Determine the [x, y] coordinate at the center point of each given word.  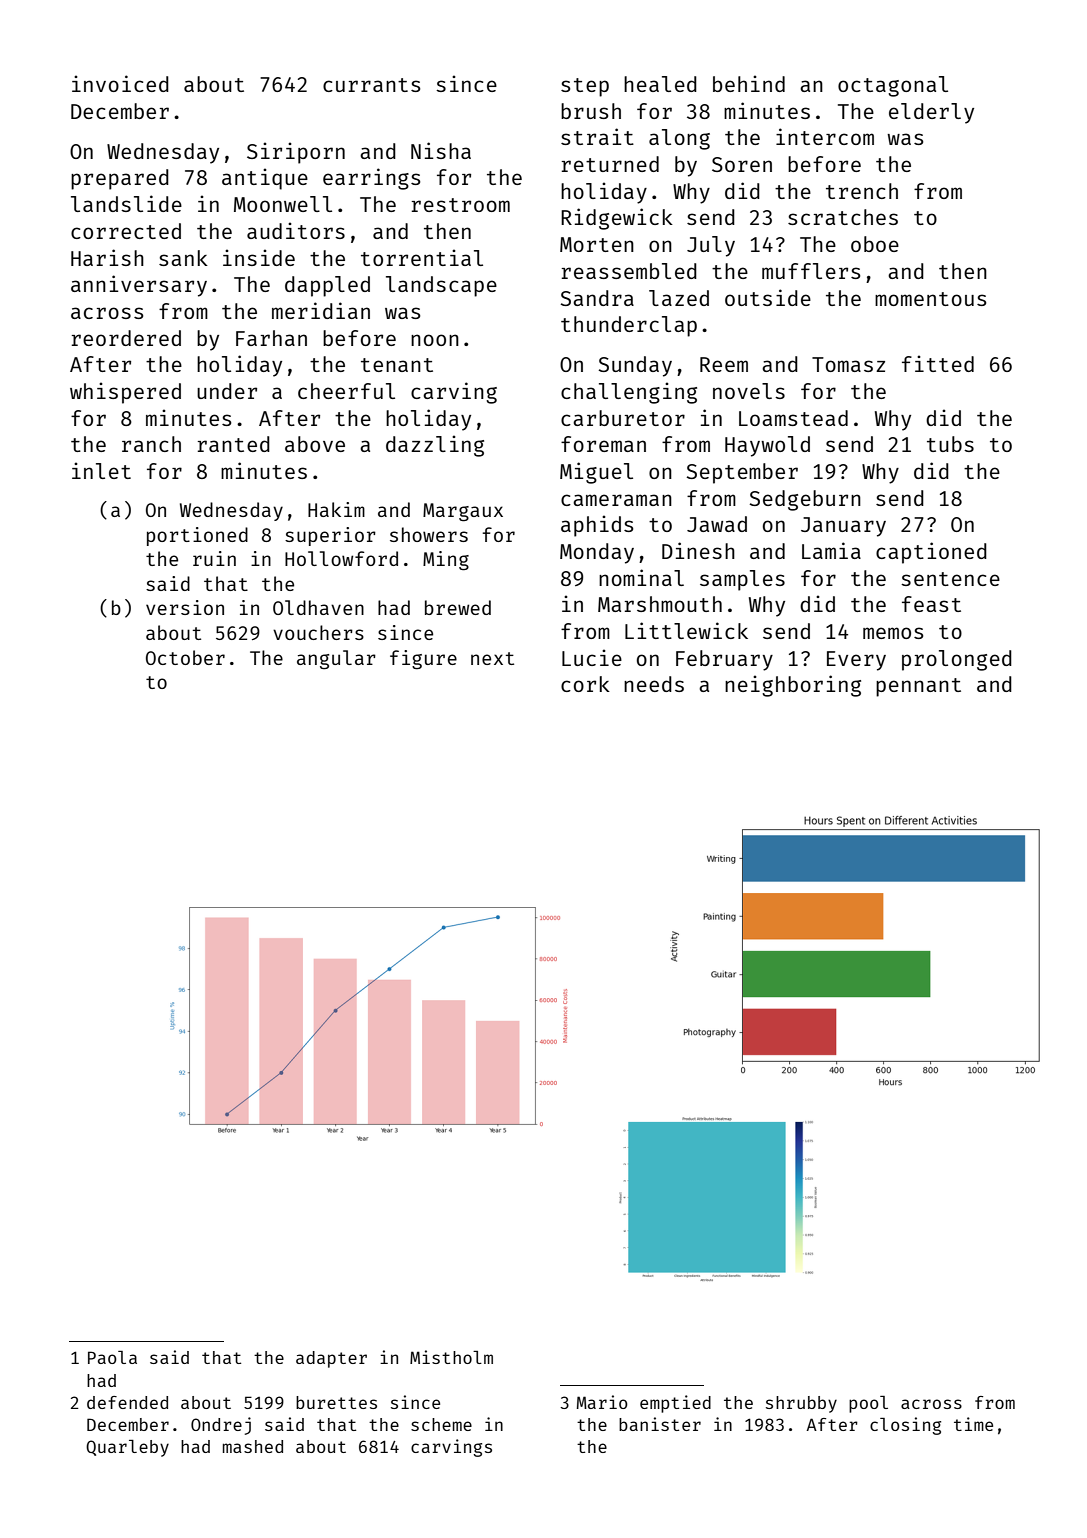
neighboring [793, 686]
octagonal [893, 86]
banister [660, 1424]
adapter [331, 1359]
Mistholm [451, 1357]
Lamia [831, 550]
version [185, 607]
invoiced [120, 83]
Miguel [596, 473]
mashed [253, 1446]
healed [660, 84]
